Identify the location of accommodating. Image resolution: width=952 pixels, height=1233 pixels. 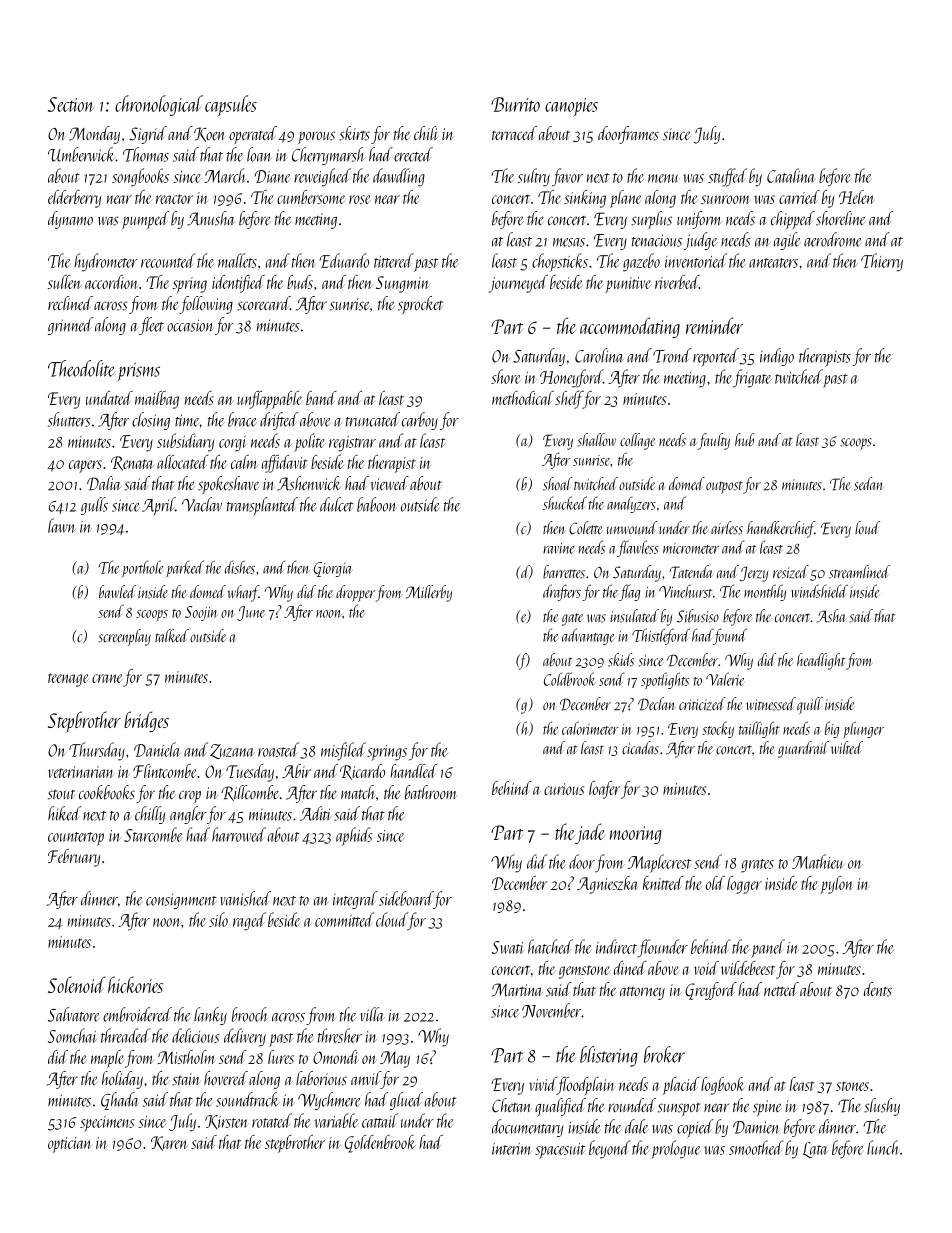
(630, 327).
